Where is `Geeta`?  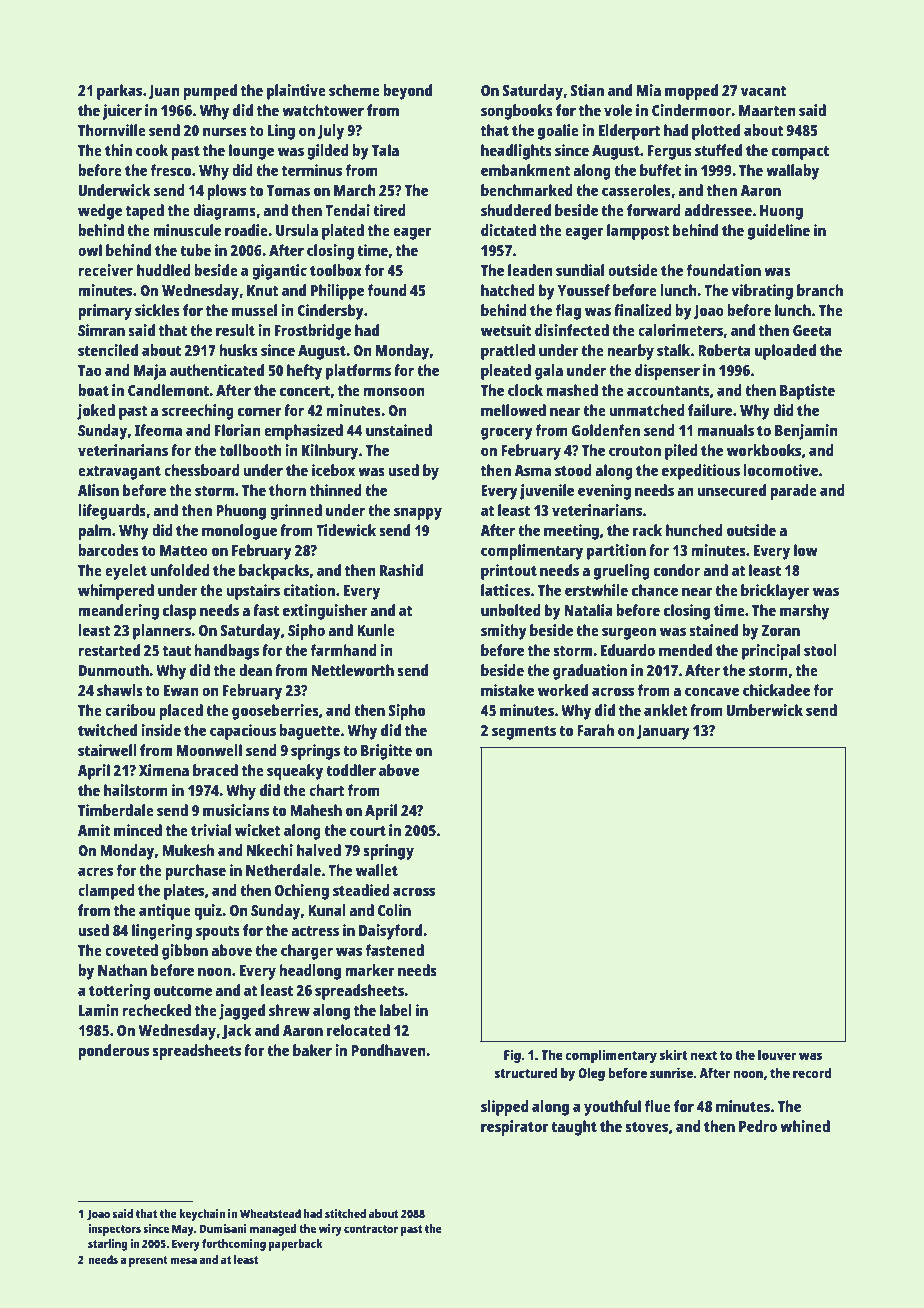 Geeta is located at coordinates (812, 330).
